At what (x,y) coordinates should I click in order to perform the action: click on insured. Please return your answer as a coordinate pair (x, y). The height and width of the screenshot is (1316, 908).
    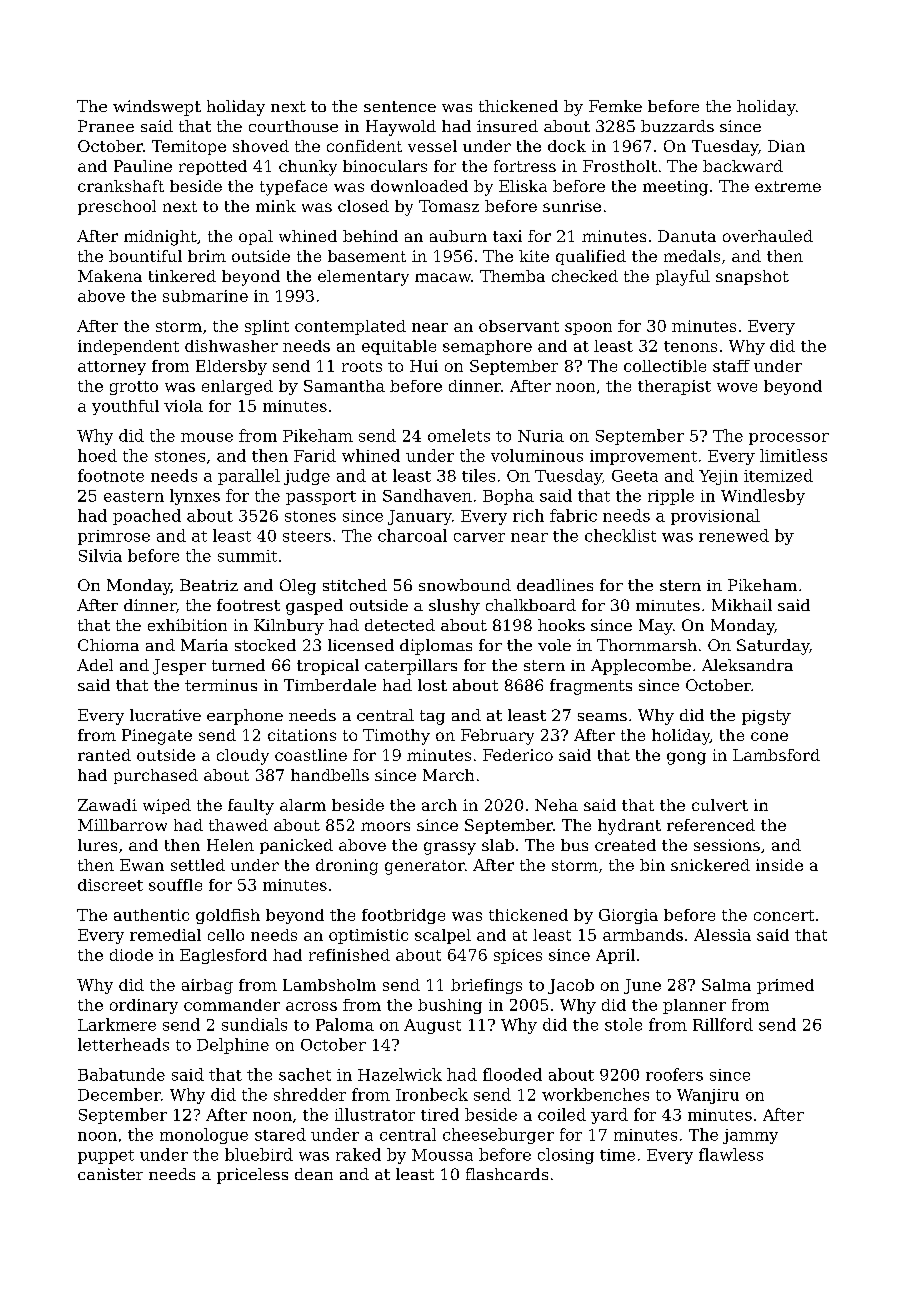
    Looking at the image, I should click on (507, 126).
